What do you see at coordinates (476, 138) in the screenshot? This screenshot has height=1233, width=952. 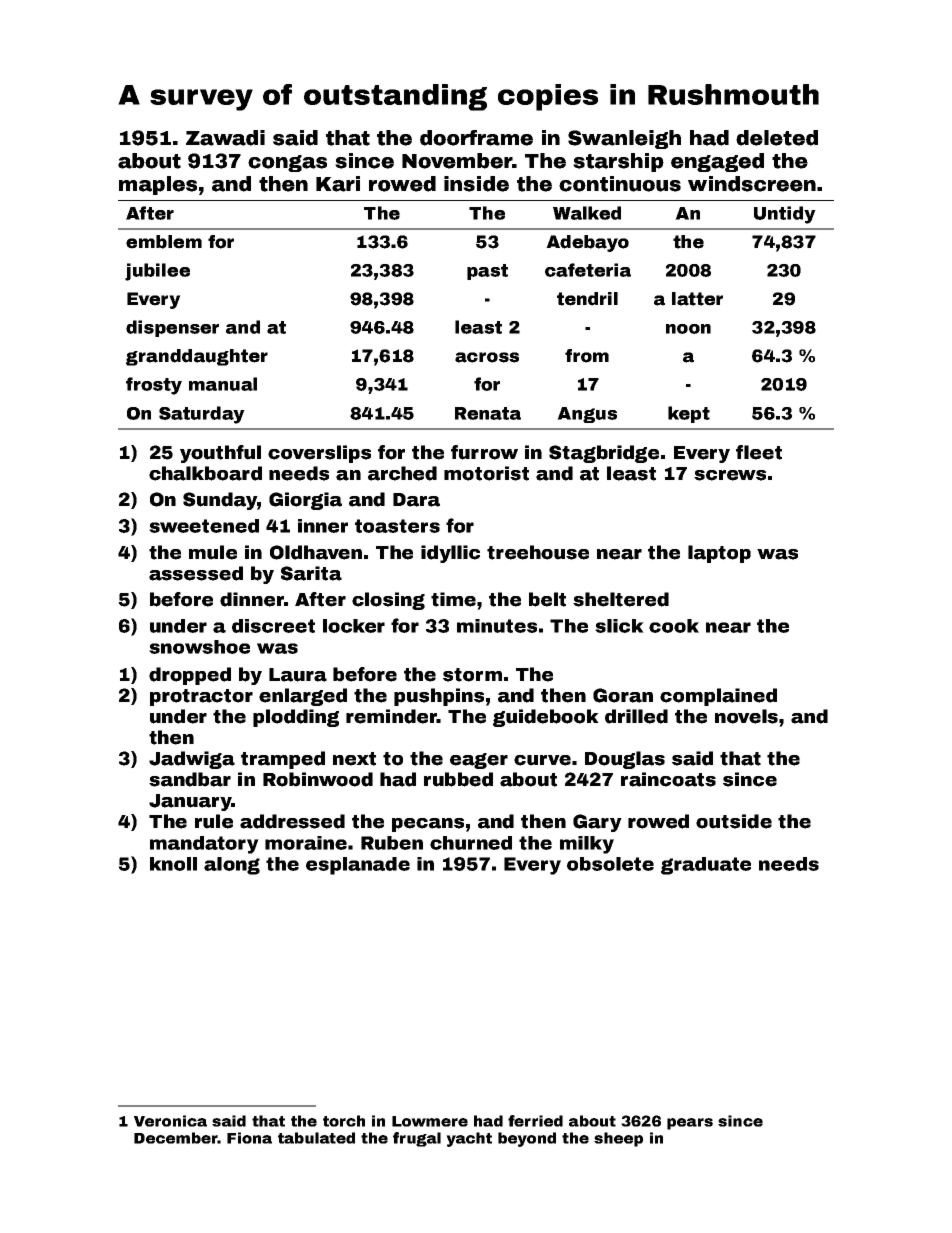 I see `doorframe` at bounding box center [476, 138].
